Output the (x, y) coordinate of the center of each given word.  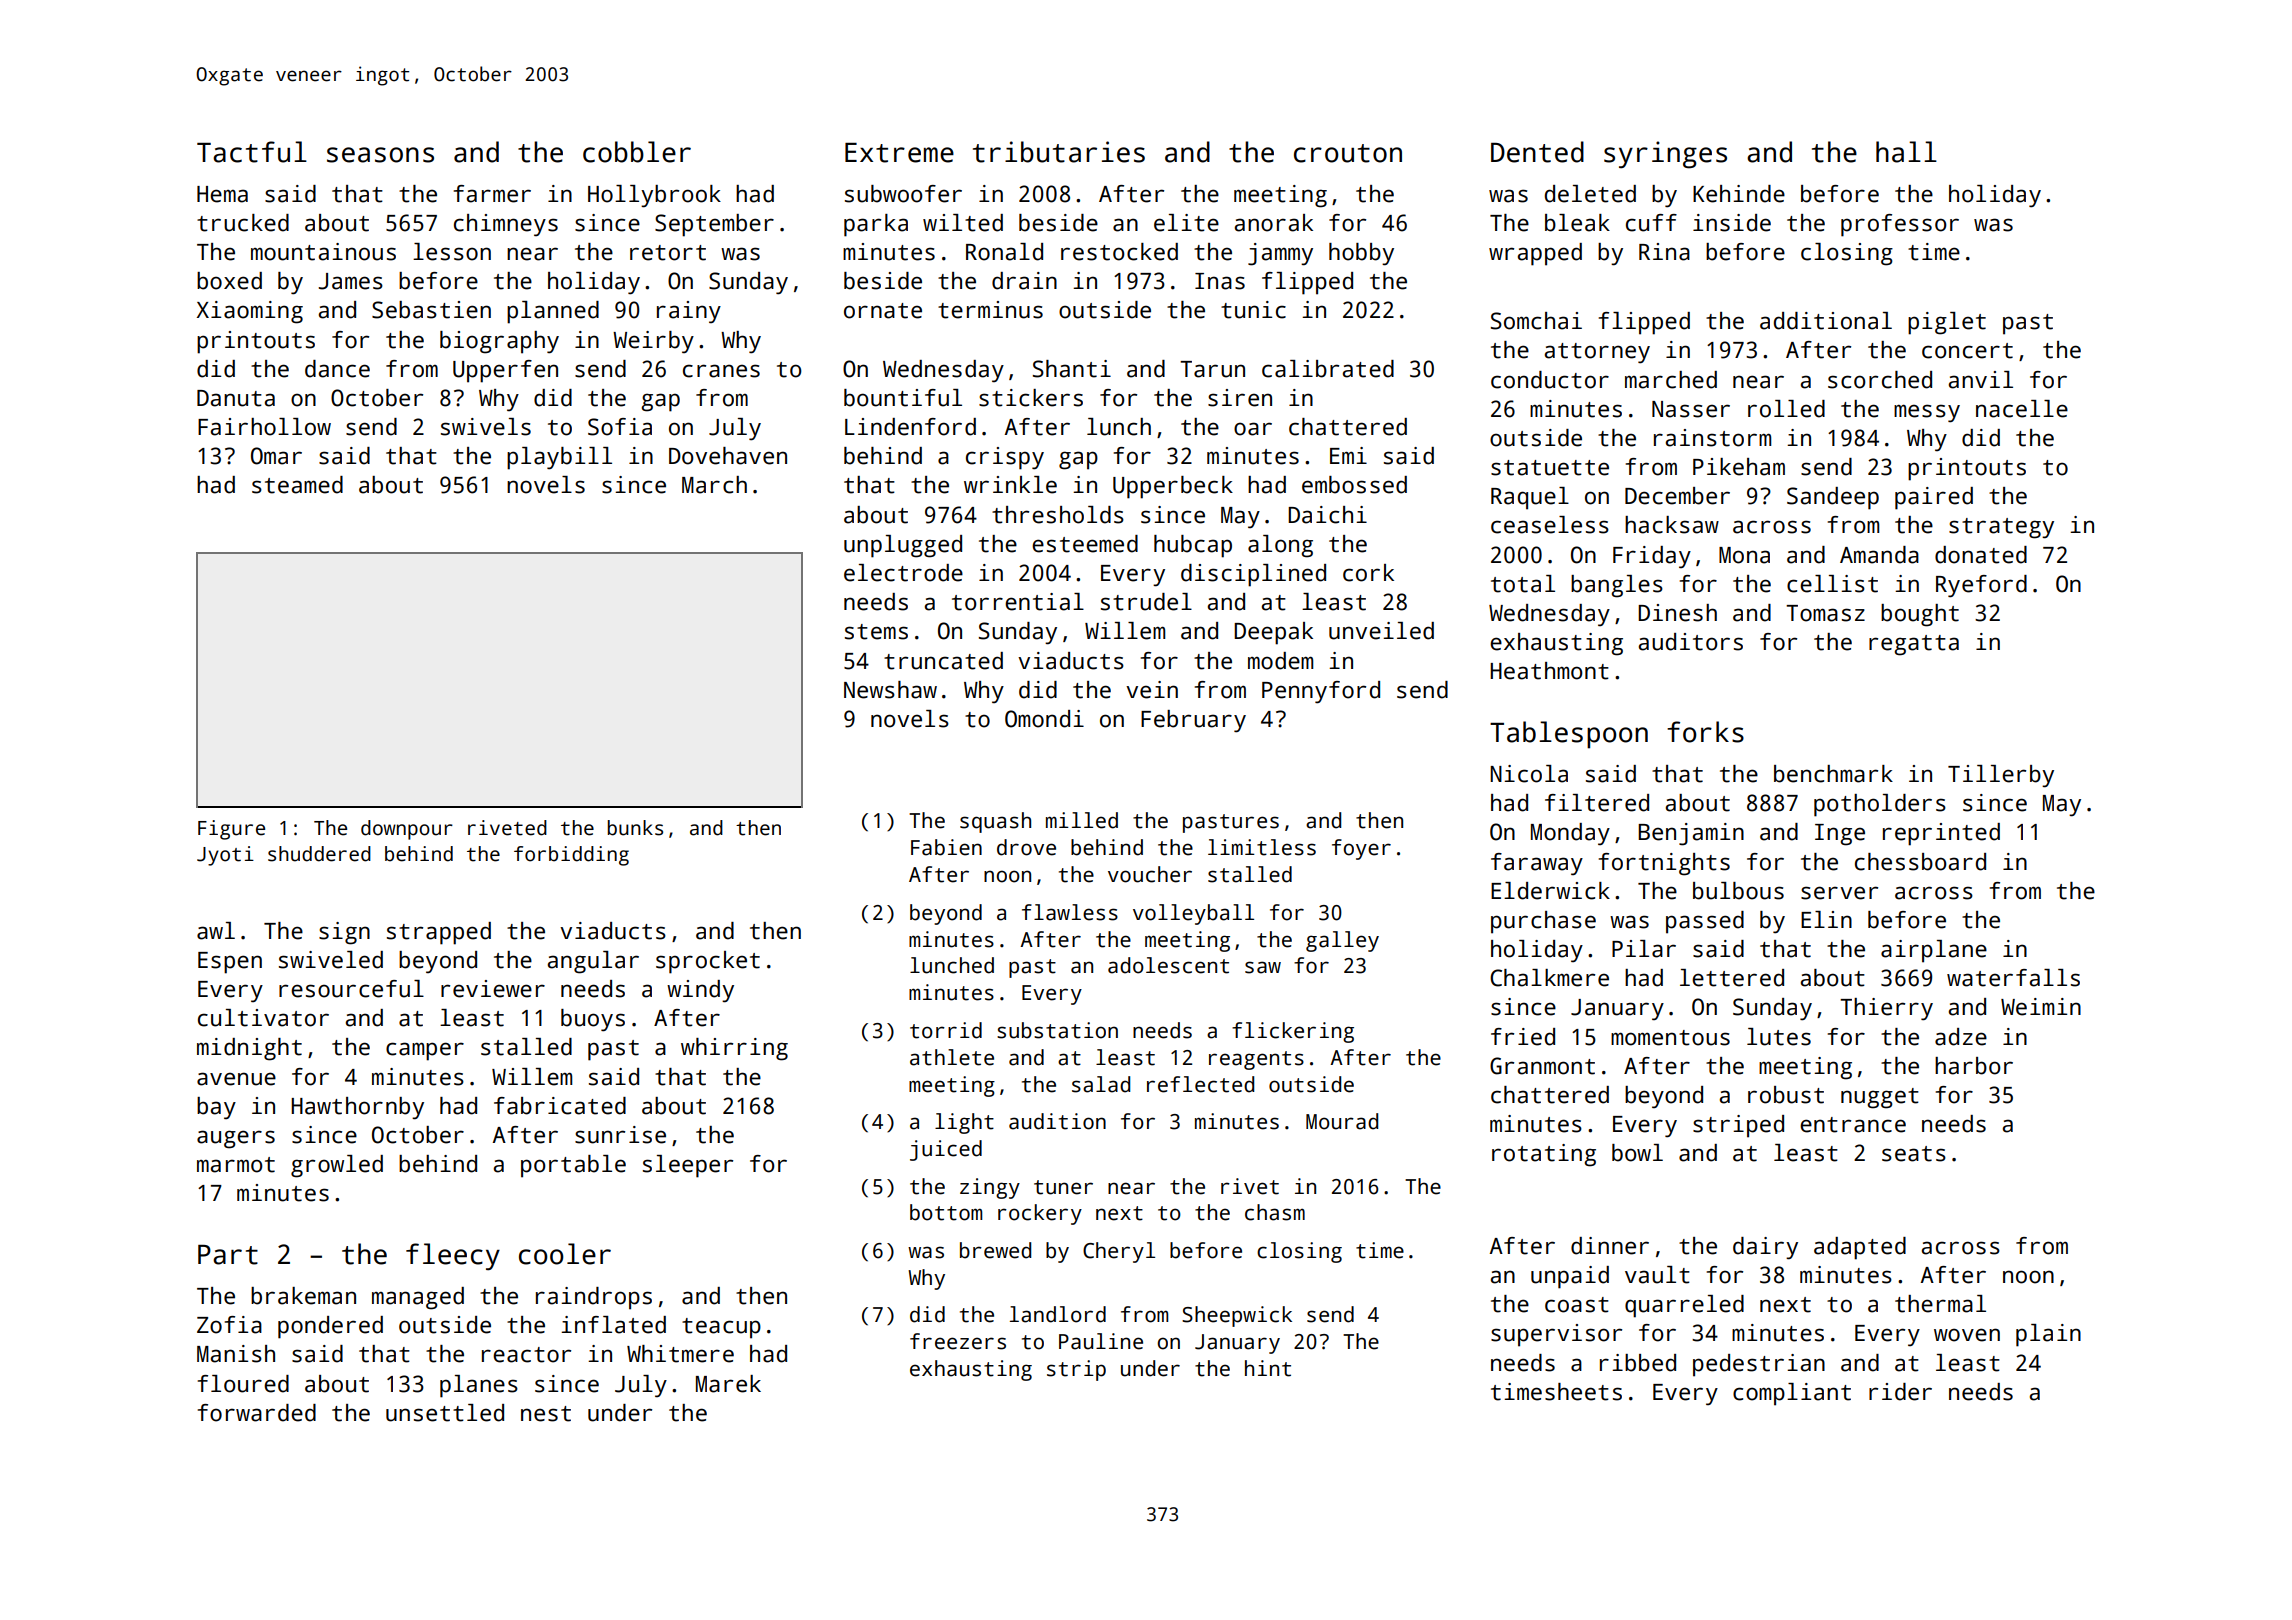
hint (1268, 1368)
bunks (635, 828)
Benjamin (1691, 834)
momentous (1670, 1038)
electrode (903, 573)
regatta (1914, 645)
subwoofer (903, 194)
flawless (1070, 912)
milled (1082, 820)
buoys (593, 1020)
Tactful (252, 152)
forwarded (257, 1413)
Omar (276, 456)
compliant (1792, 1394)
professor (1900, 225)
